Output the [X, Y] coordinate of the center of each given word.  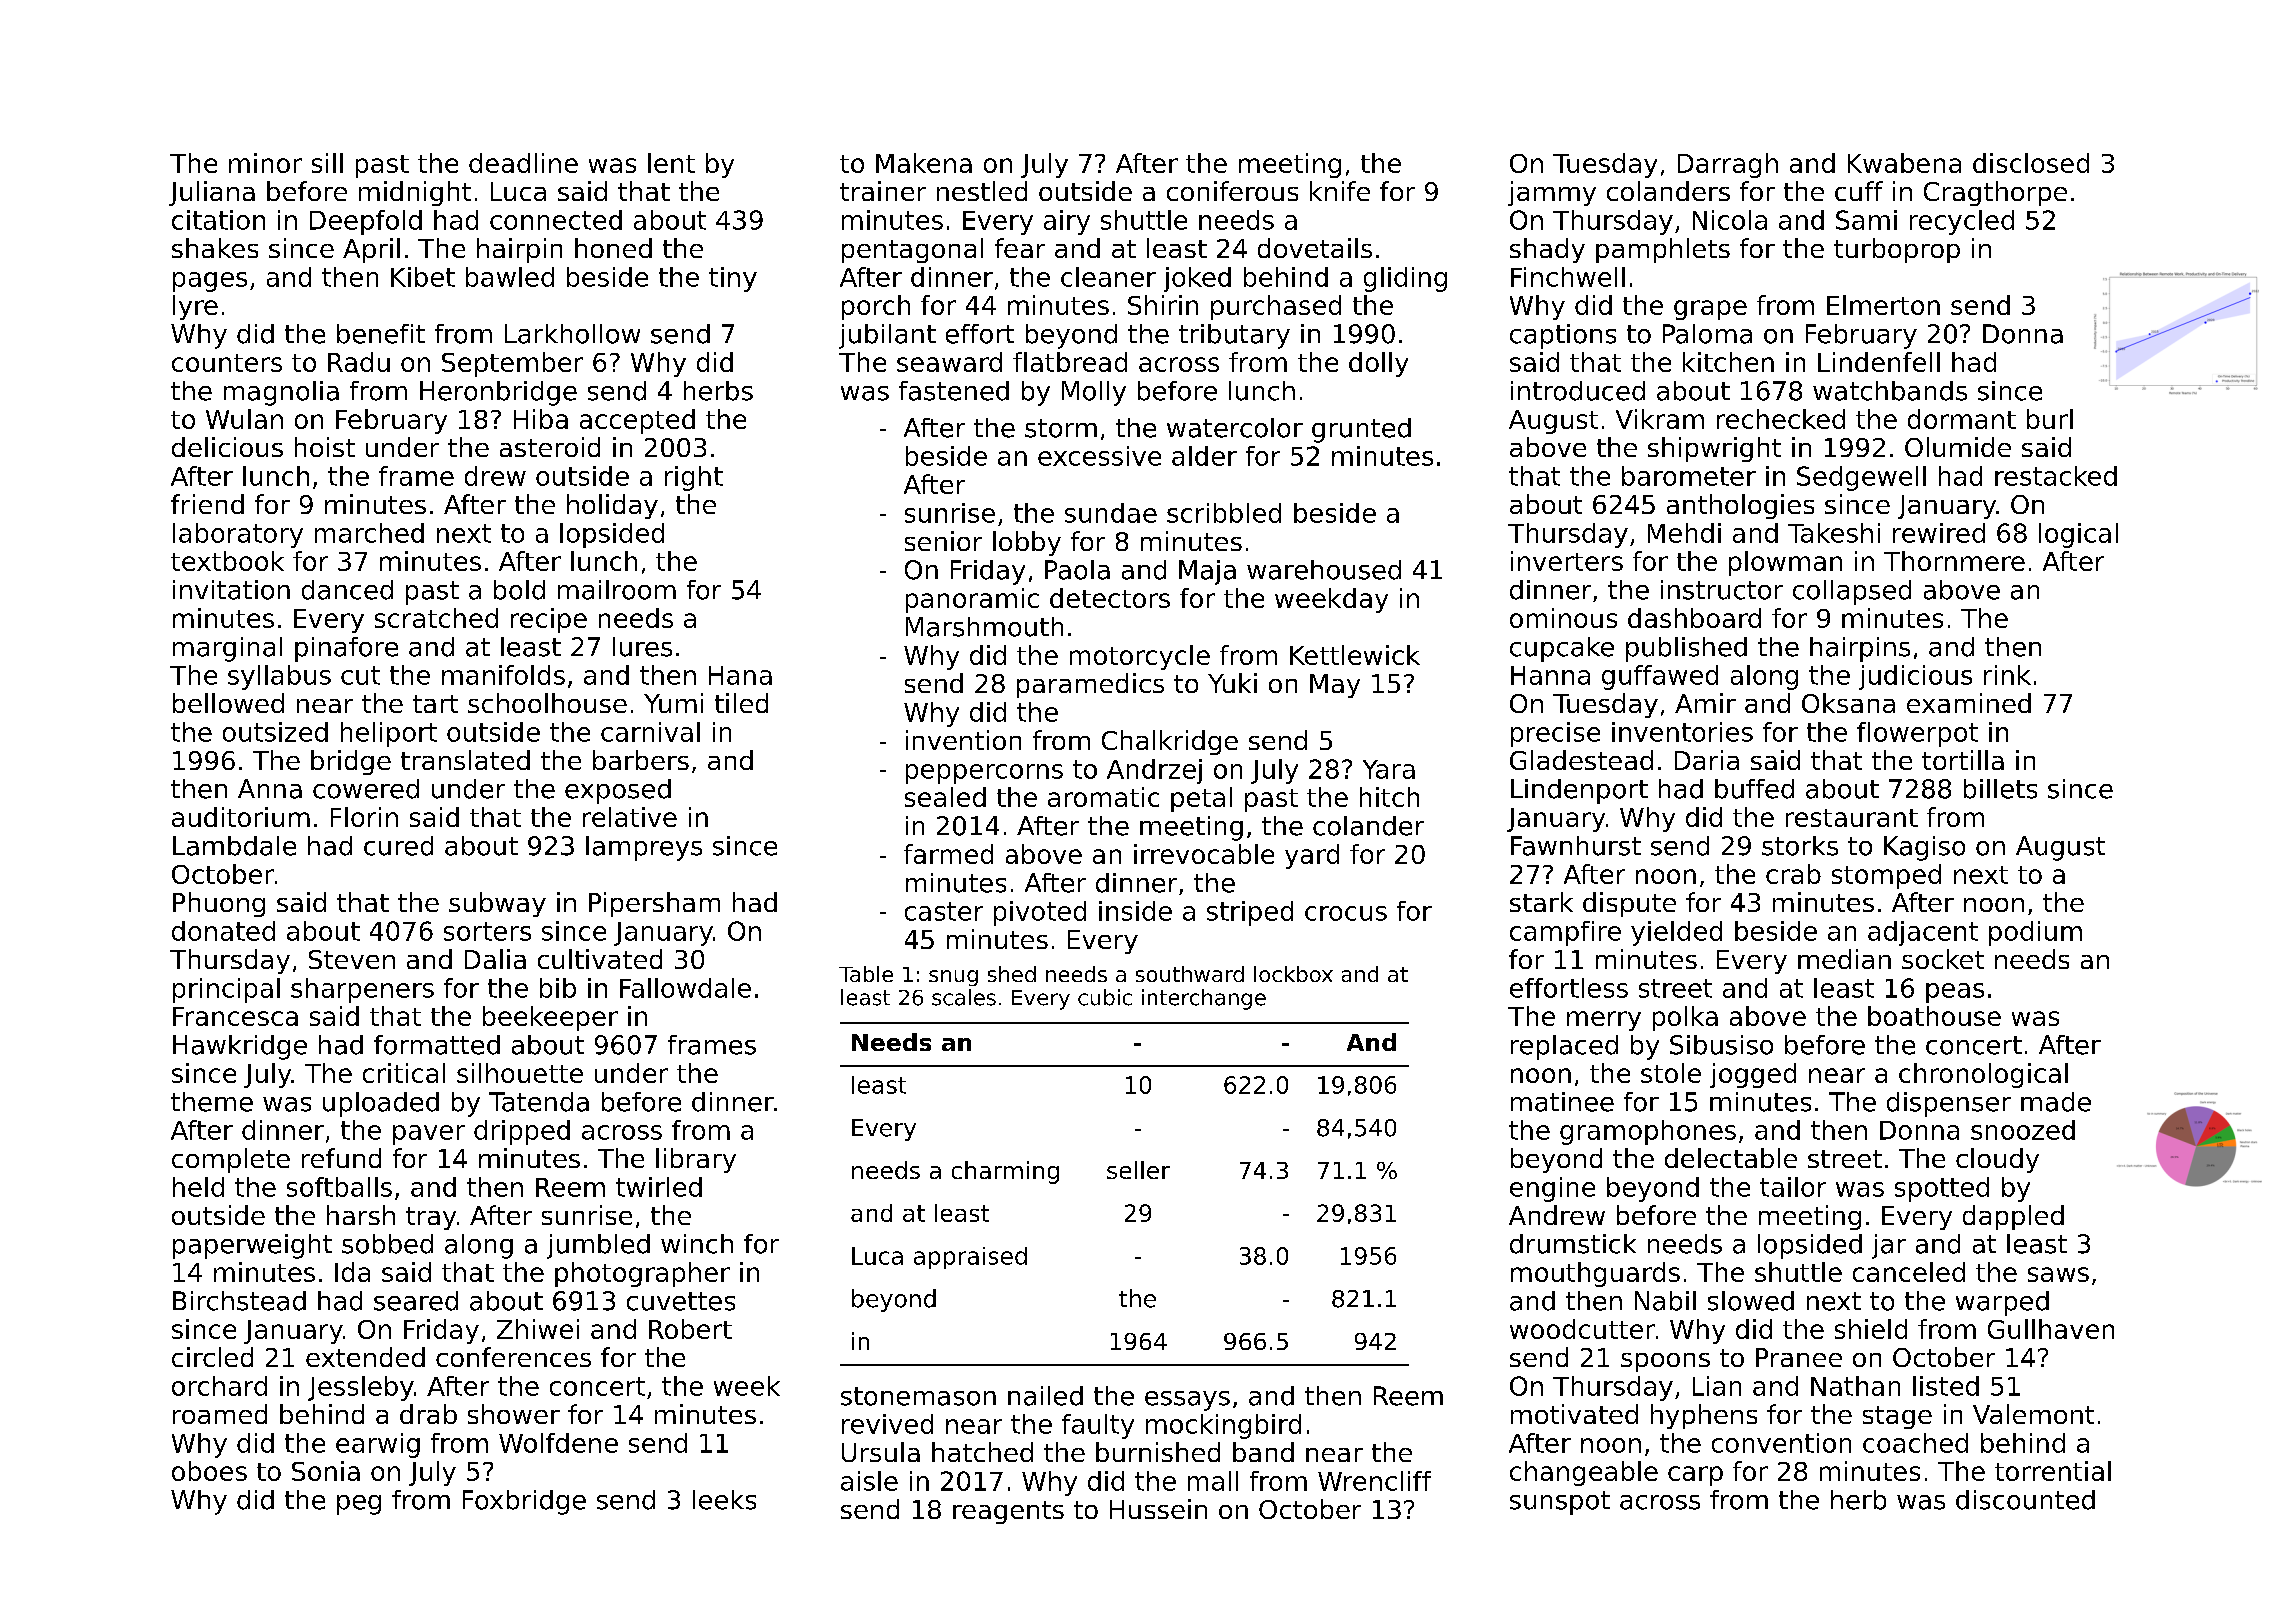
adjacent [1923, 933]
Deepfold [366, 222]
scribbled [1224, 513]
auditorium [241, 817]
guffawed [1660, 677]
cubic [1105, 997]
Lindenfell [1879, 362]
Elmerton [1883, 305]
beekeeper [550, 1018]
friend [207, 504]
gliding [1405, 279]
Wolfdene [558, 1443]
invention [963, 740]
